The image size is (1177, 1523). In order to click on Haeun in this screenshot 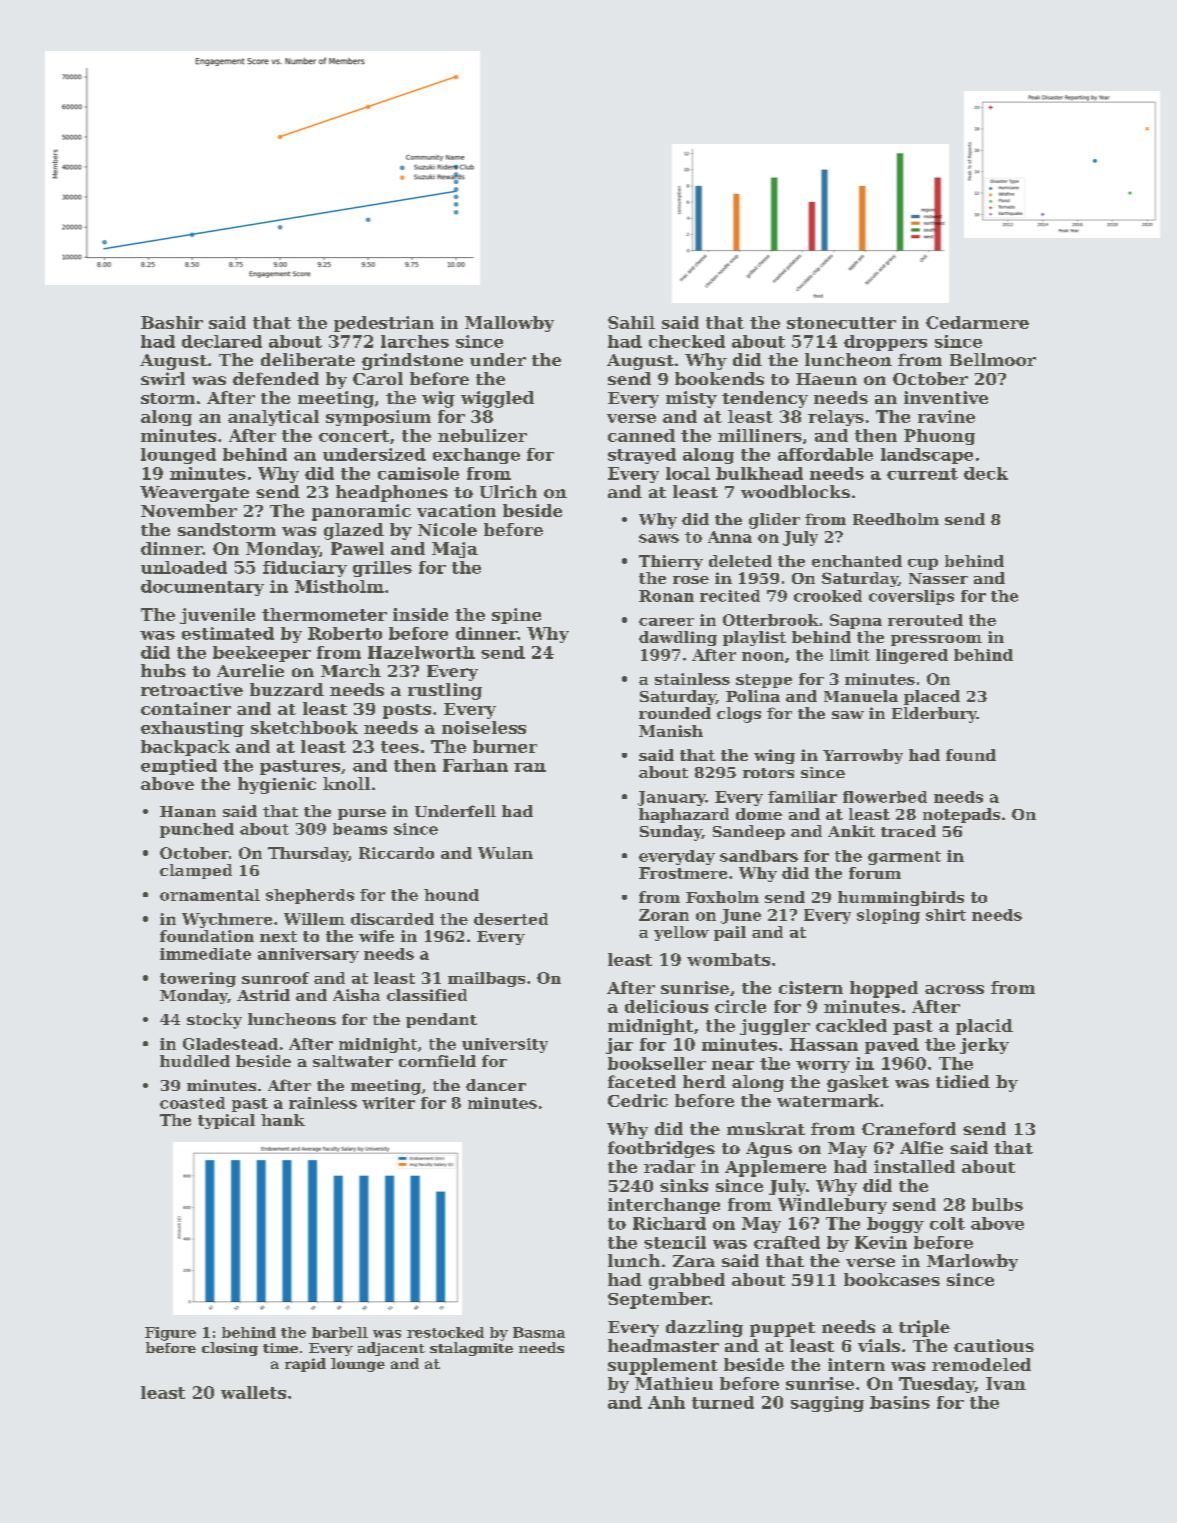, I will do `click(826, 379)`.
